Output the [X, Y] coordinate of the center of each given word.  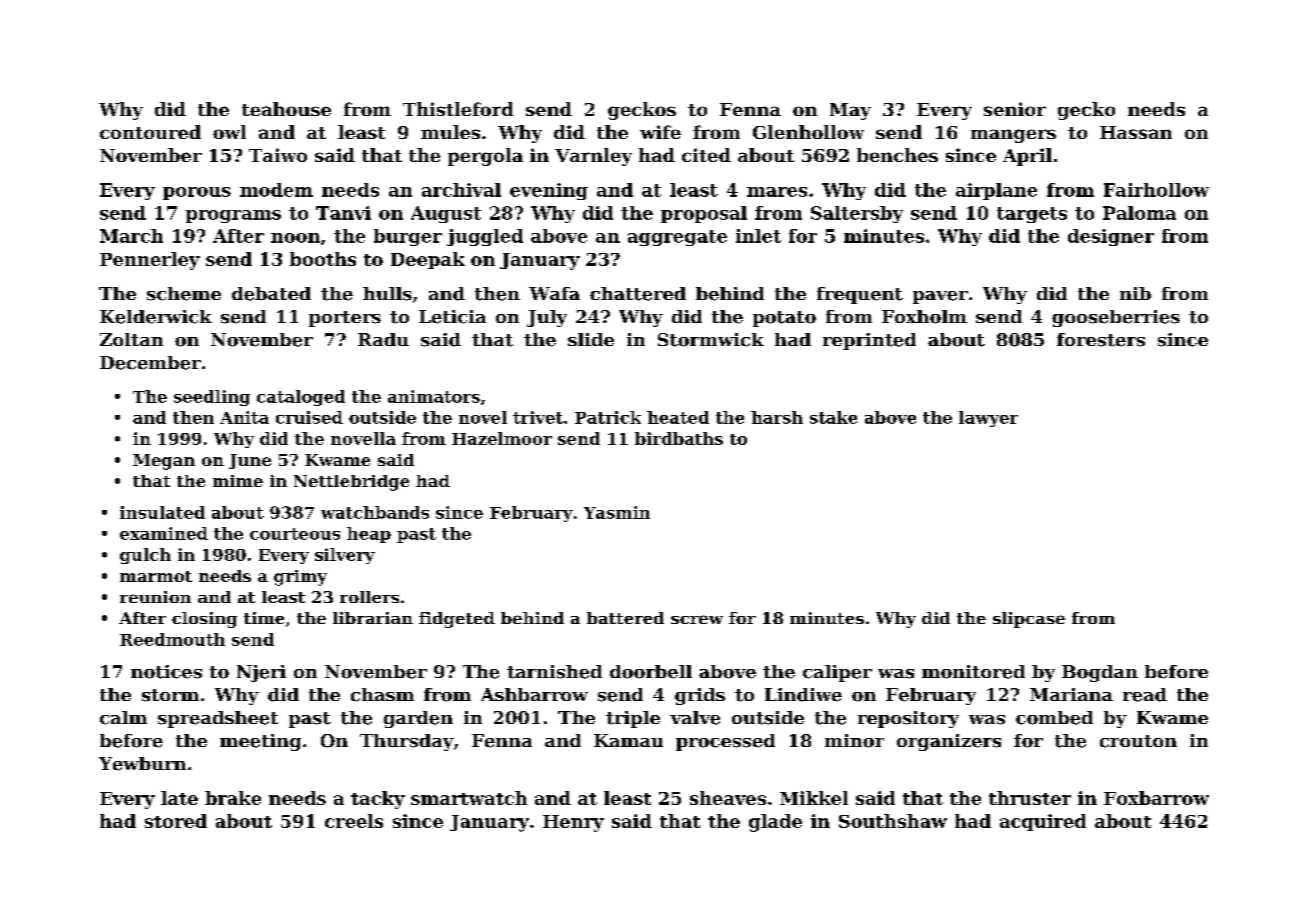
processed [725, 742]
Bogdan [1100, 673]
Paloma [1139, 213]
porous [197, 193]
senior [1015, 109]
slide [591, 339]
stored [176, 821]
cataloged [301, 398]
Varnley [593, 157]
